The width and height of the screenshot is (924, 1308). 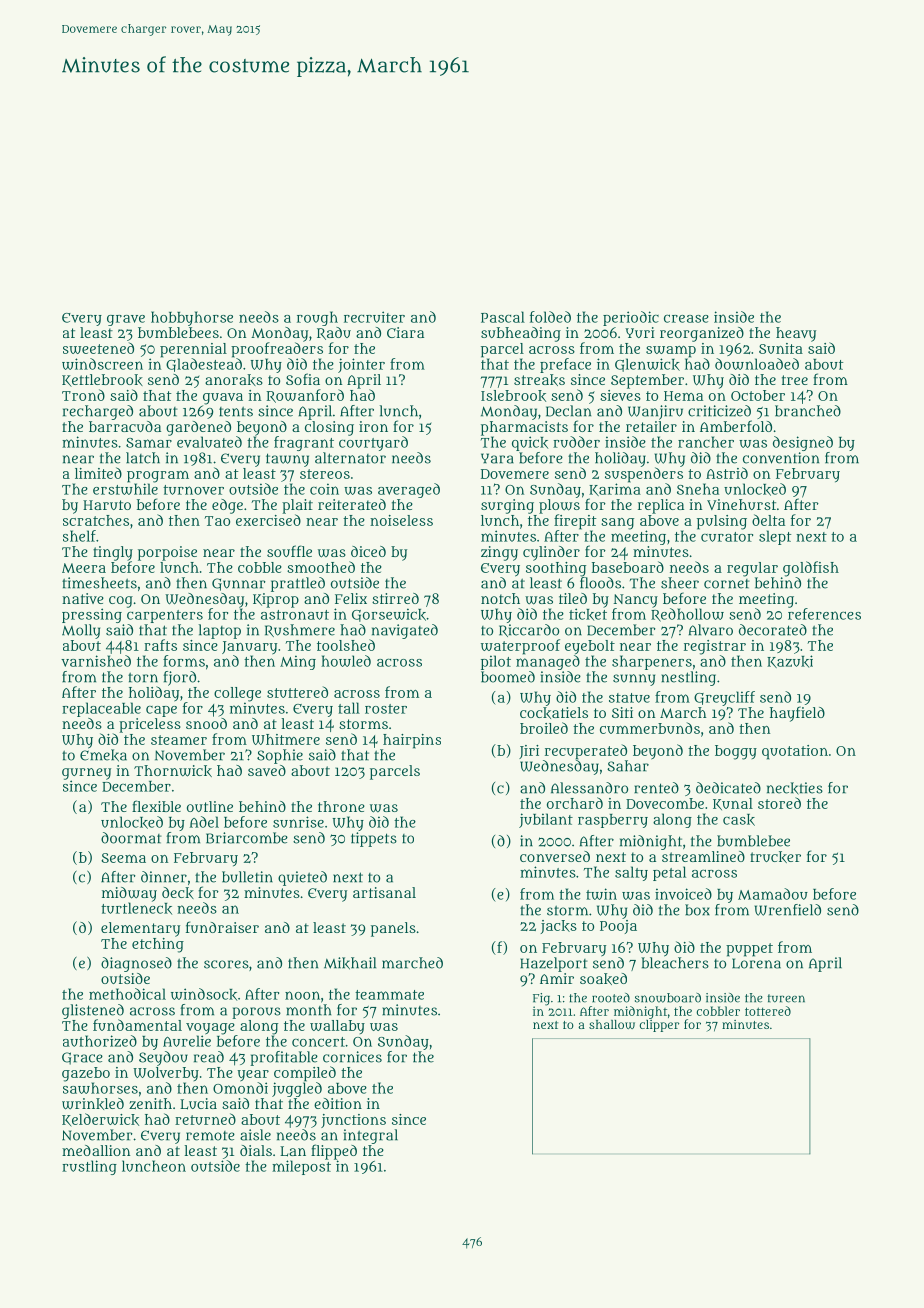 What do you see at coordinates (126, 320) in the screenshot?
I see `grave` at bounding box center [126, 320].
